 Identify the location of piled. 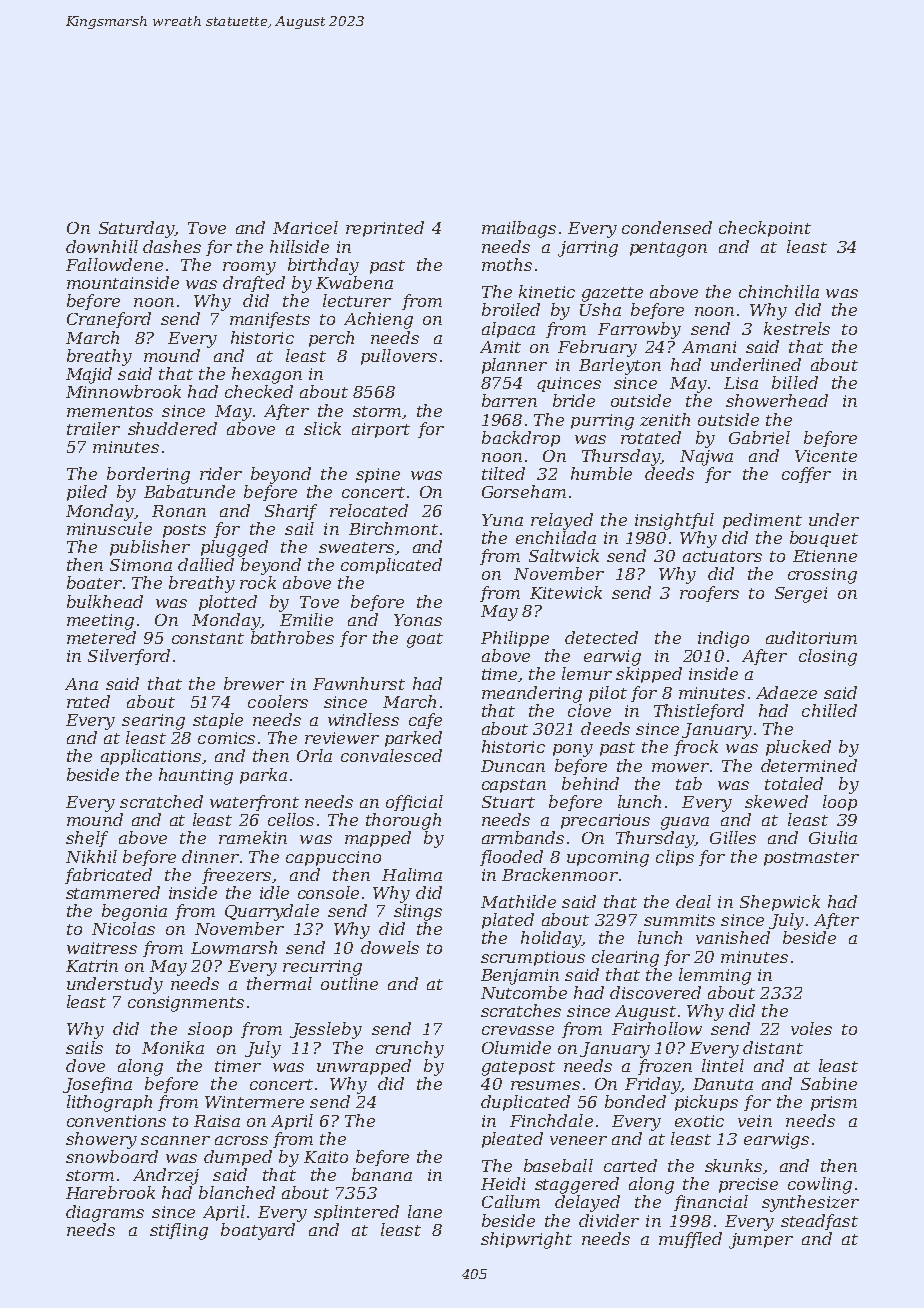
(87, 493).
